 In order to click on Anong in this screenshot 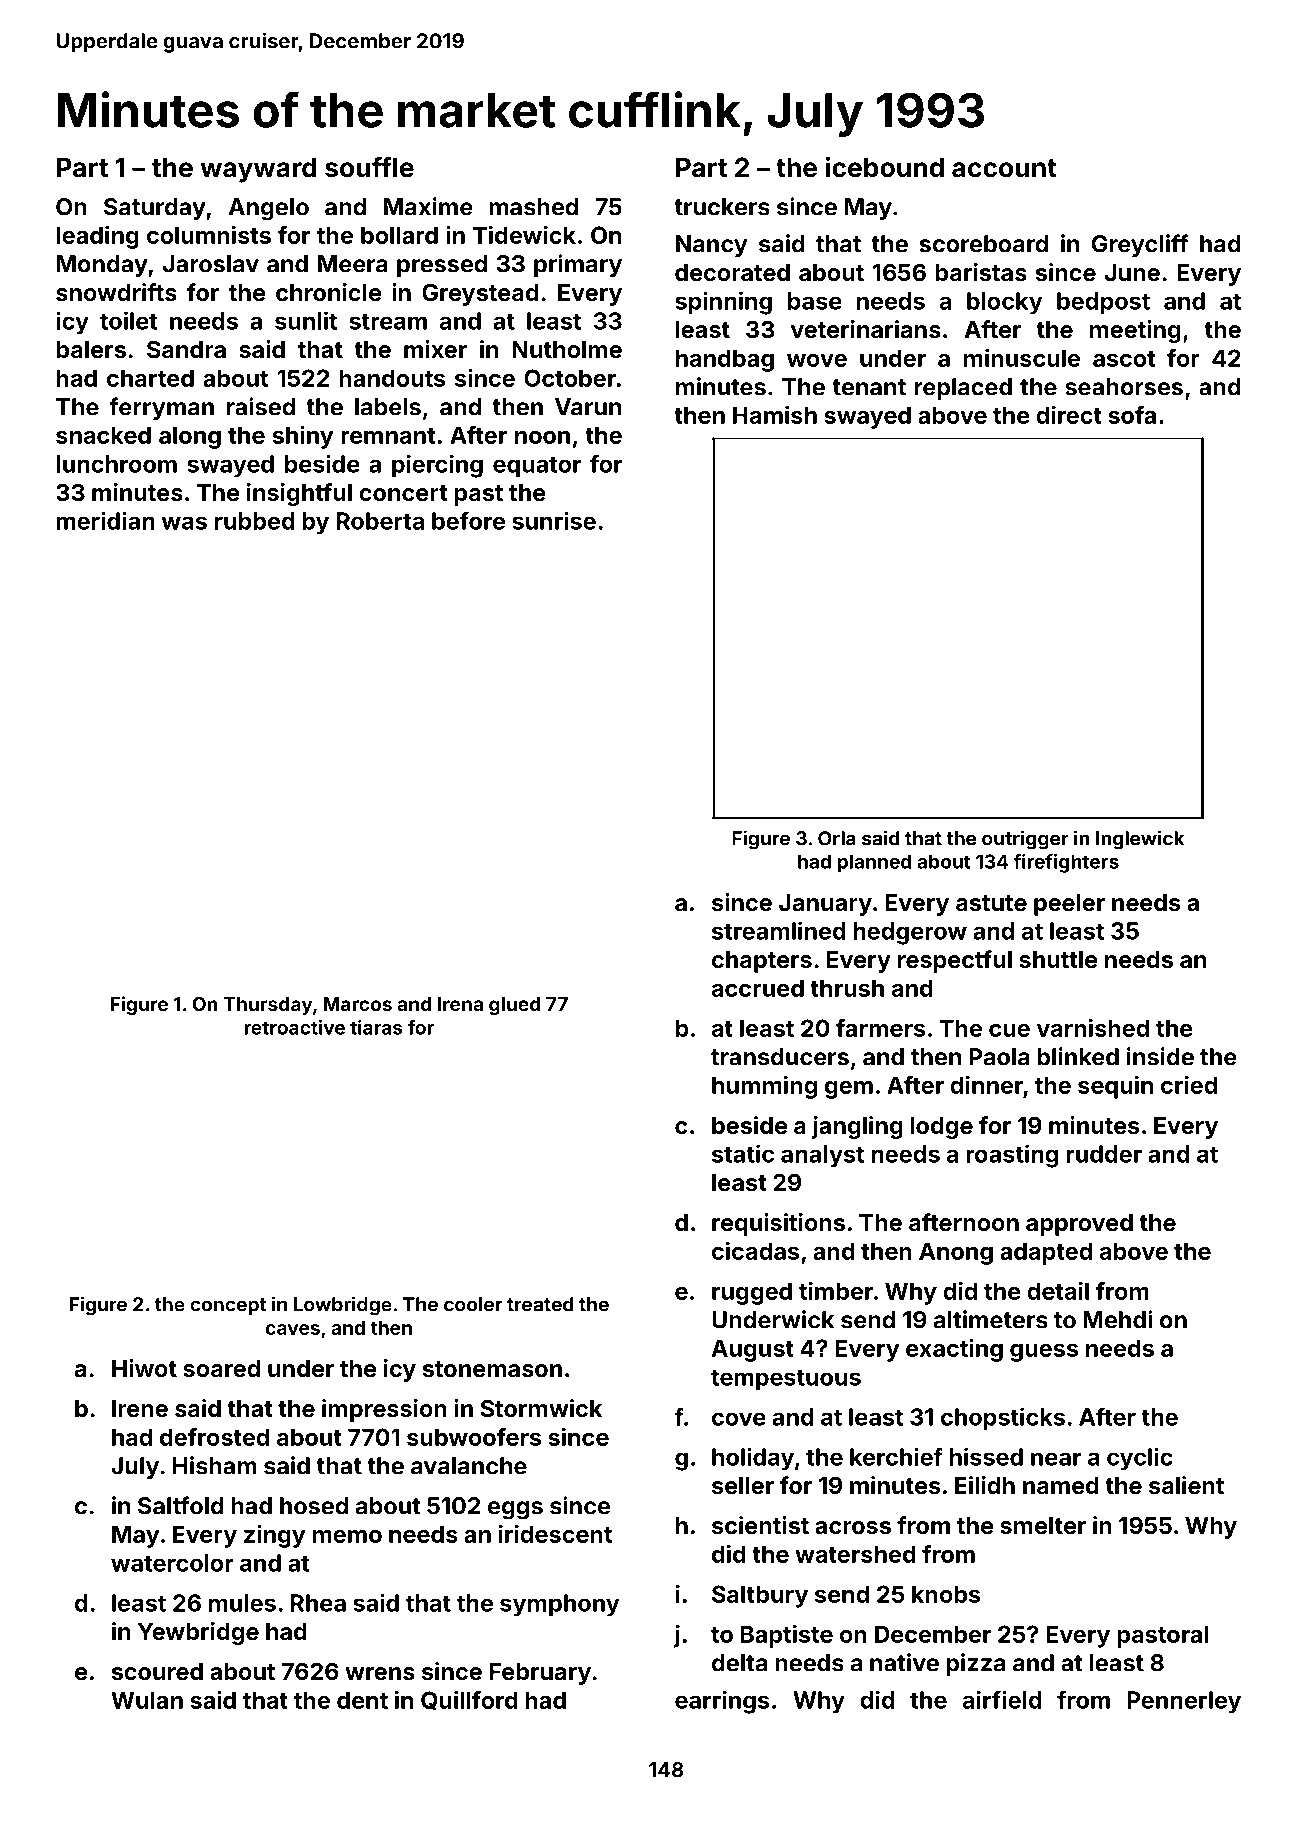, I will do `click(956, 1253)`.
